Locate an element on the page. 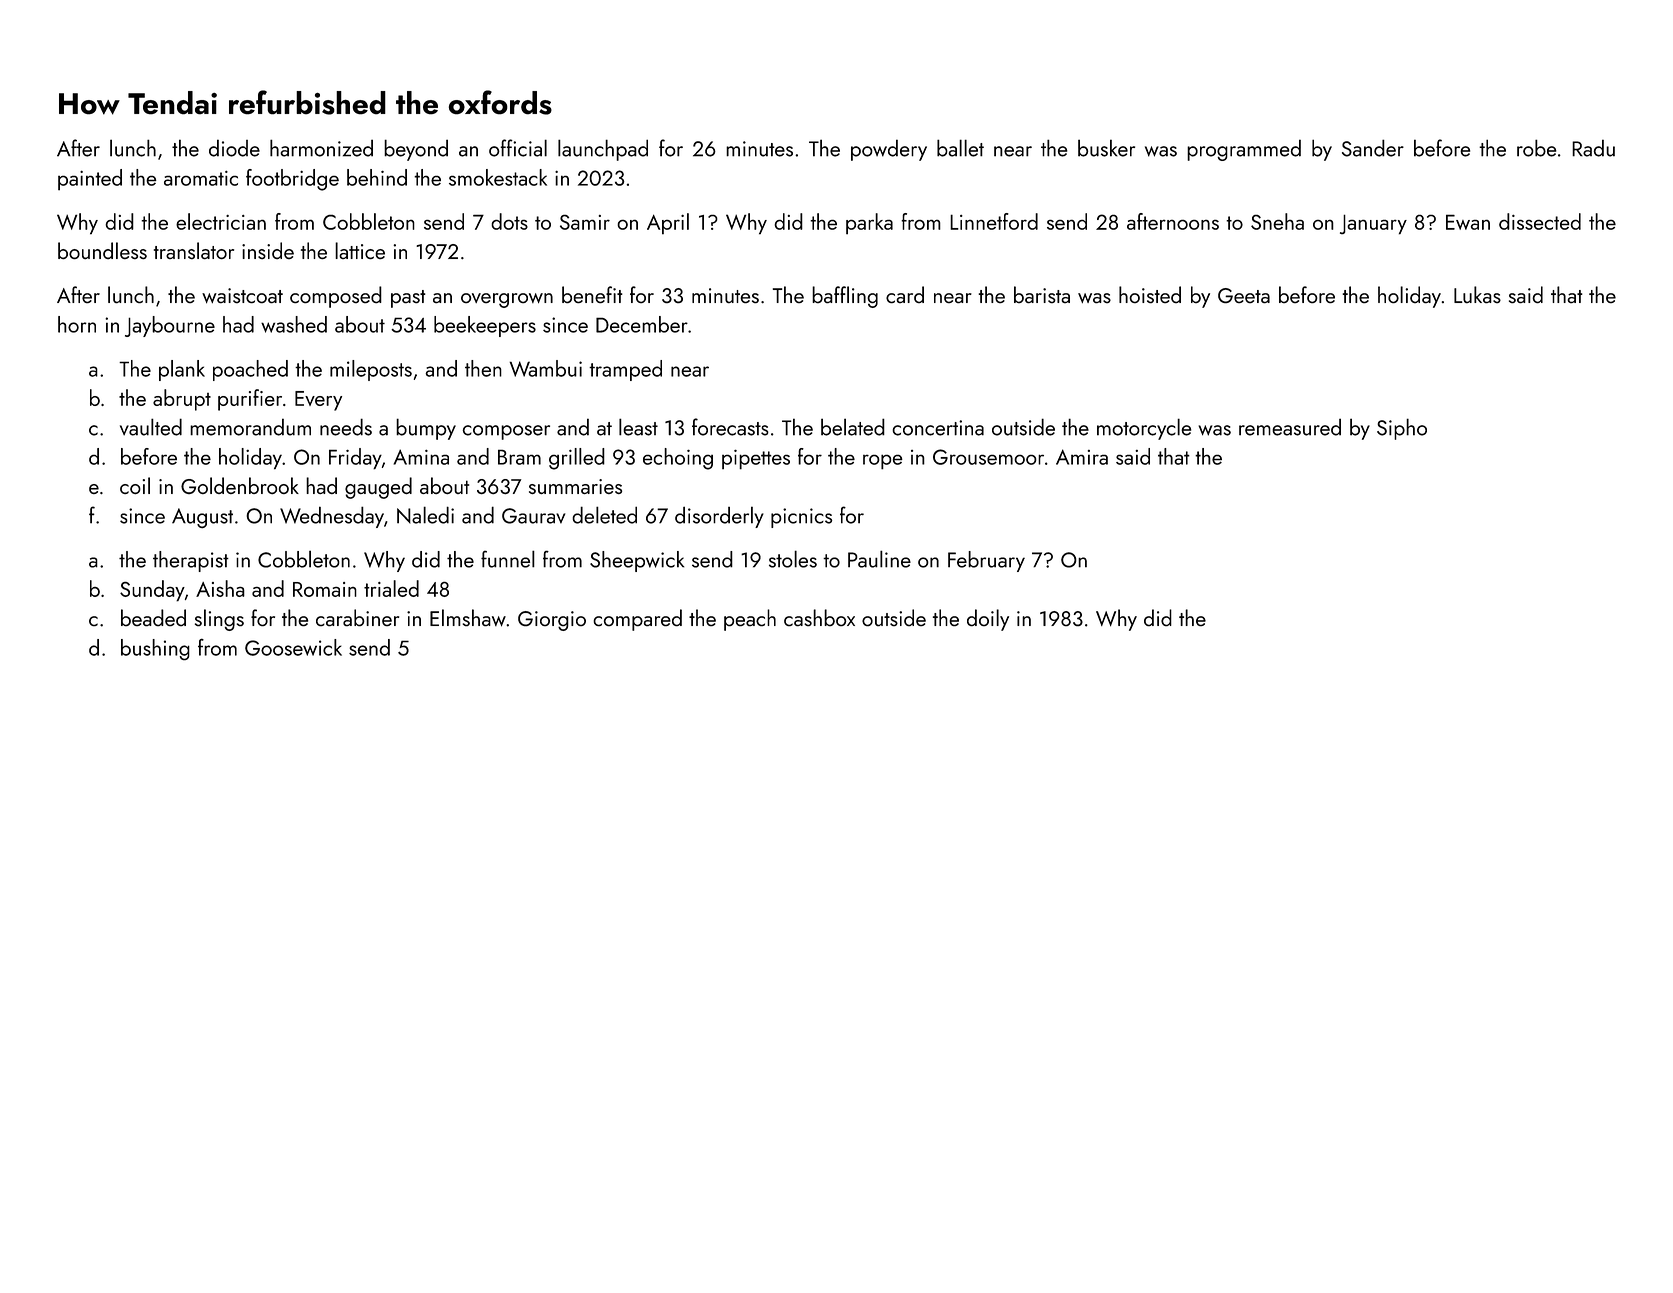 Image resolution: width=1673 pixels, height=1293 pixels. Radu is located at coordinates (1593, 148).
